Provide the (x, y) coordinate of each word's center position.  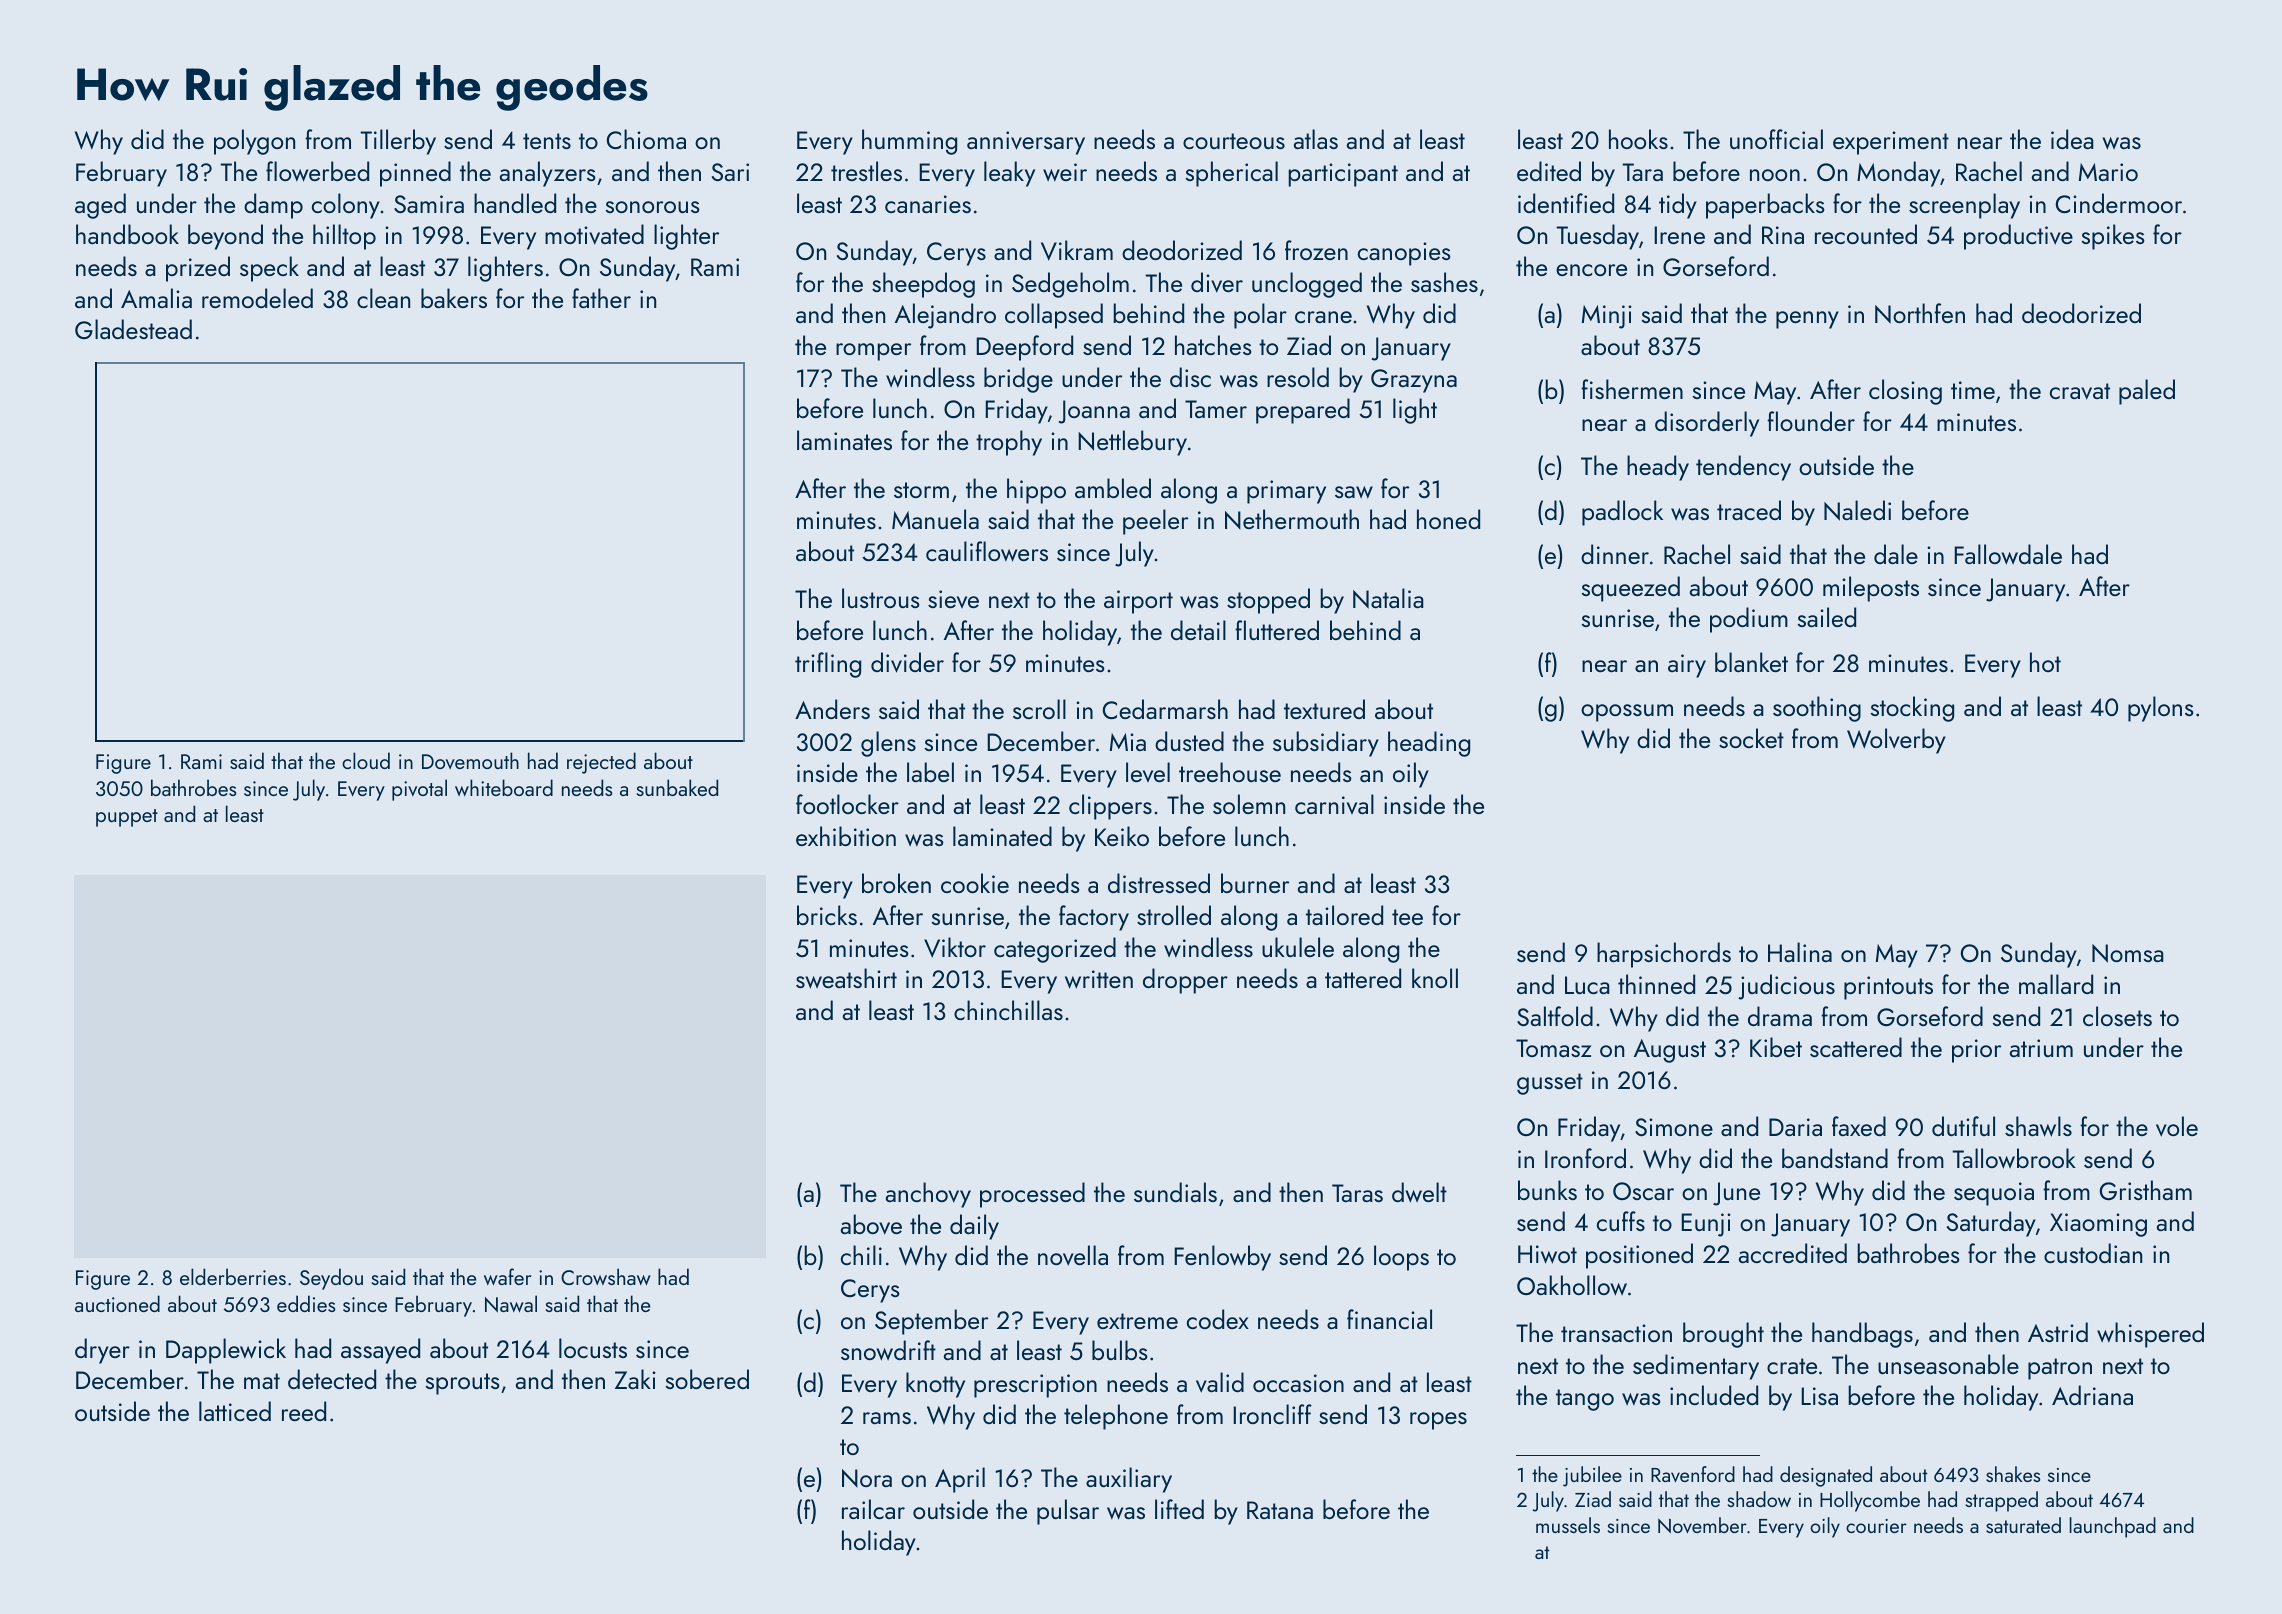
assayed (380, 1351)
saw (1354, 492)
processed (1032, 1195)
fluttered (1277, 630)
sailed (1827, 617)
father (601, 298)
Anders (832, 709)
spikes (2113, 237)
